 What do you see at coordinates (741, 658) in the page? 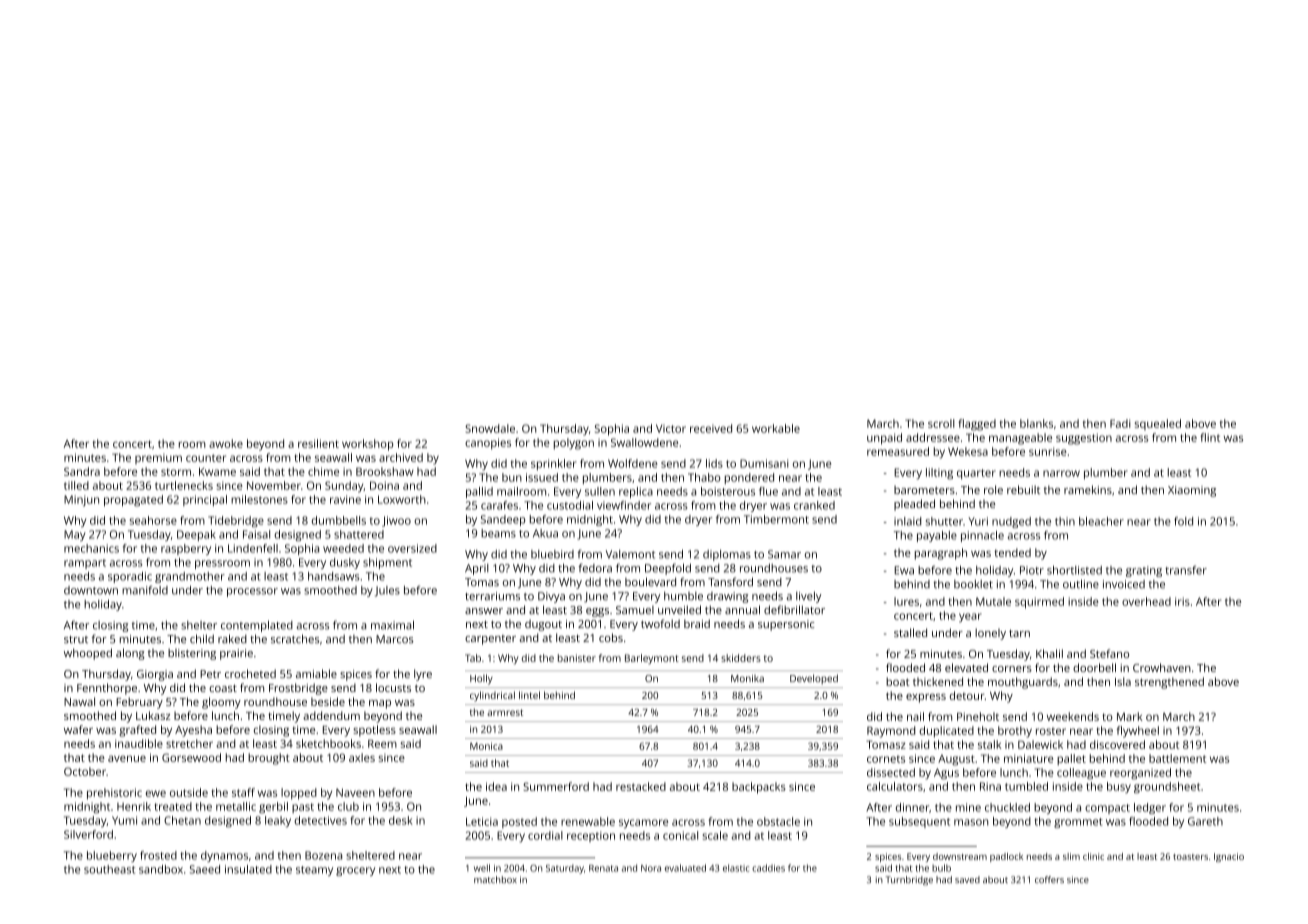
I see `skidders` at bounding box center [741, 658].
